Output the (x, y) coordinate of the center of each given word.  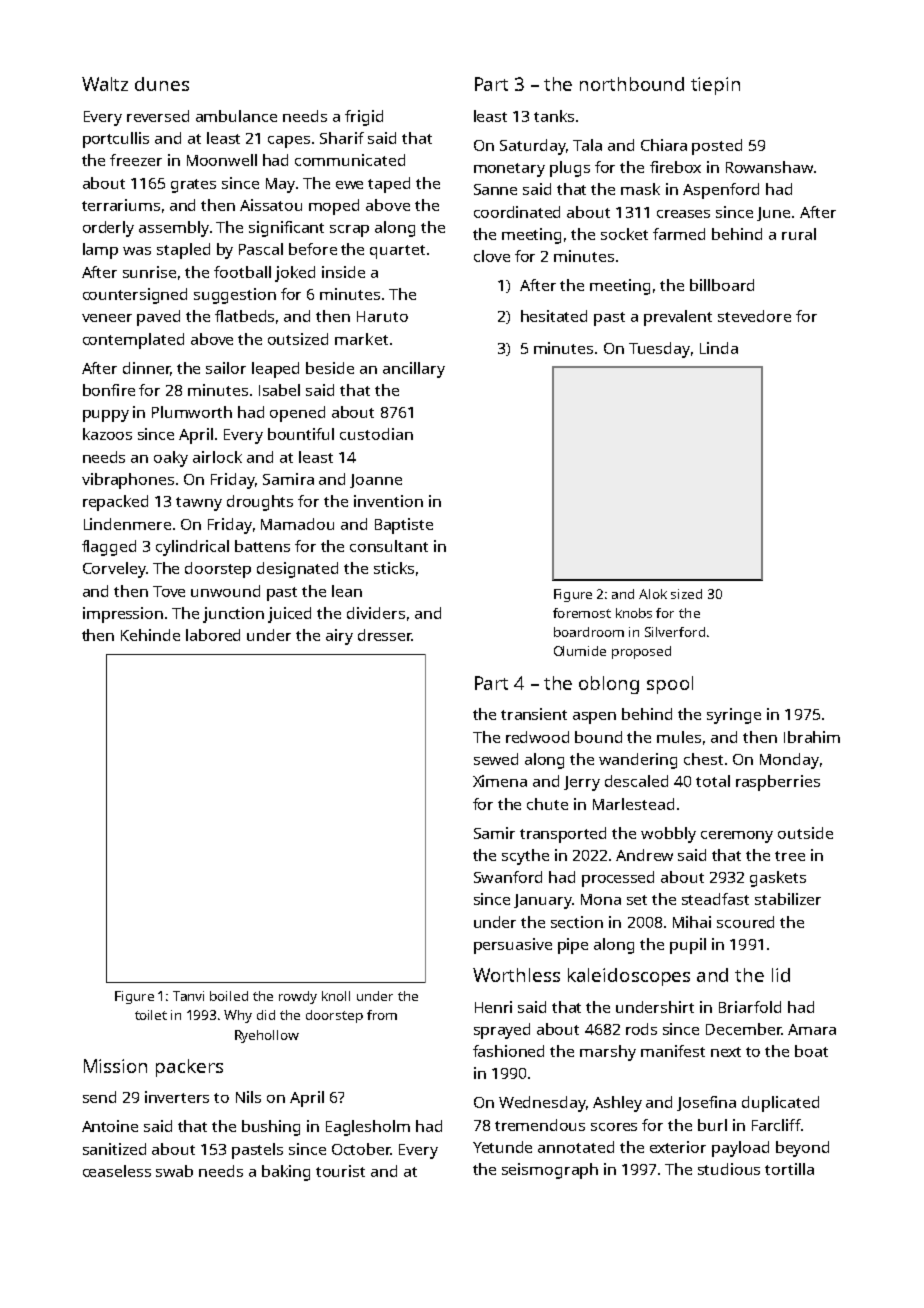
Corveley (114, 570)
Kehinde (150, 635)
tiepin (715, 86)
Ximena (500, 781)
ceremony (737, 837)
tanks (554, 116)
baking (286, 1173)
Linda (719, 348)
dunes (162, 84)
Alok (653, 594)
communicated (350, 160)
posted (717, 147)
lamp (100, 251)
